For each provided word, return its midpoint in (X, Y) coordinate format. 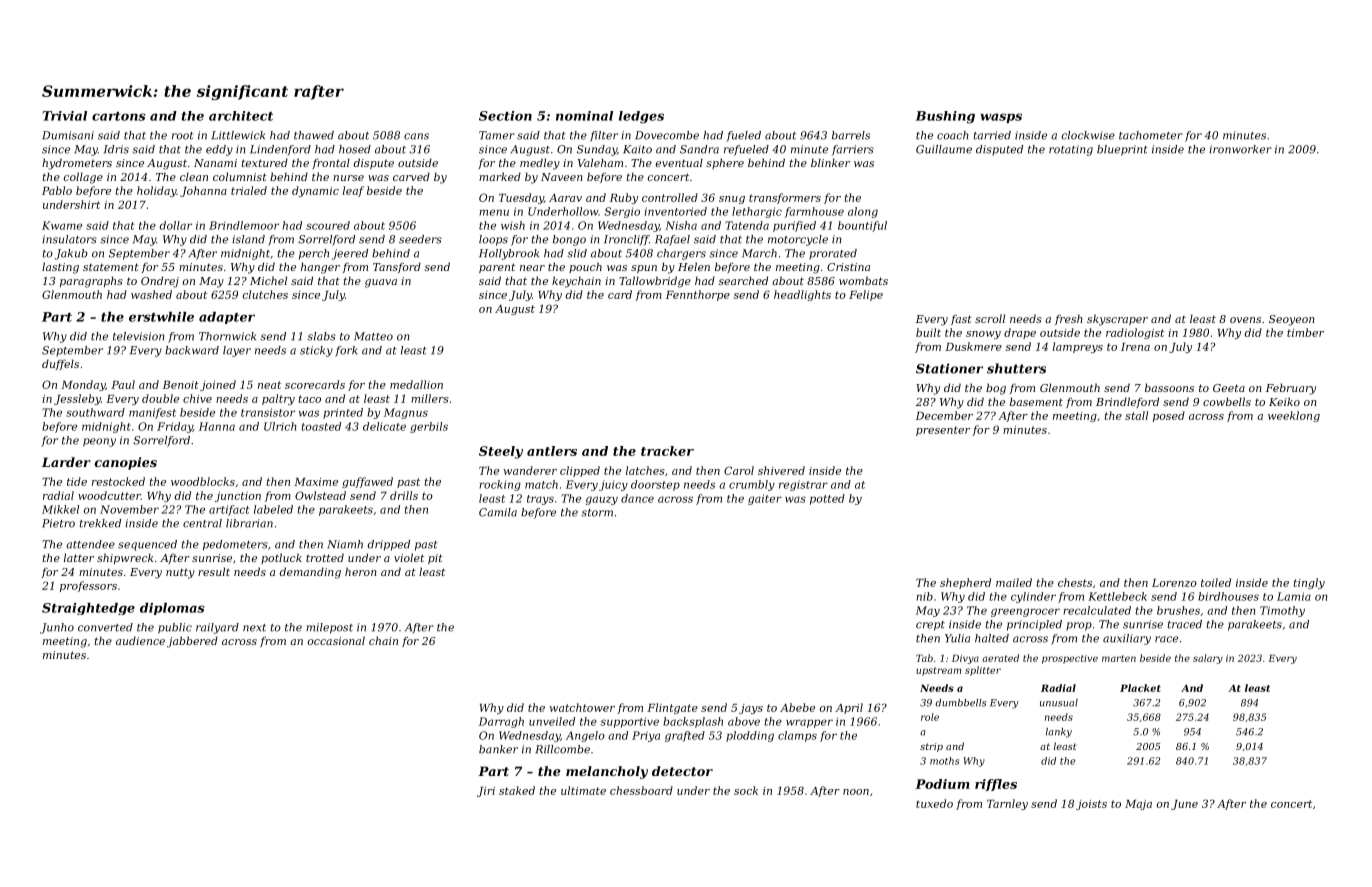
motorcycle (798, 240)
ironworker (1240, 149)
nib (924, 596)
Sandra (699, 149)
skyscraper (1117, 320)
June (1184, 805)
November (129, 509)
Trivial (65, 116)
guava (381, 283)
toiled (1216, 582)
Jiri (486, 792)
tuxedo (934, 803)
